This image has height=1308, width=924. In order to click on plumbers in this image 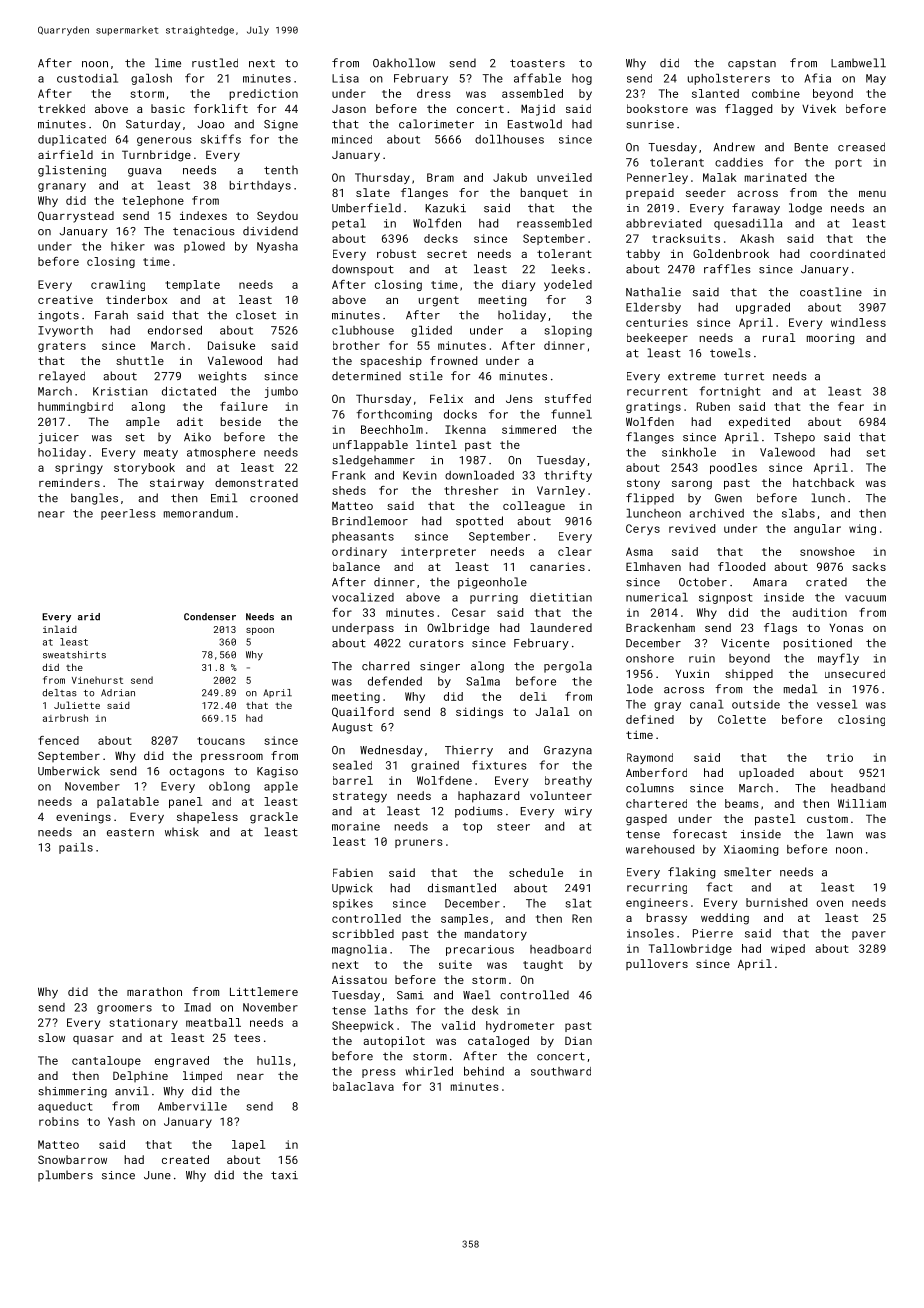, I will do `click(65, 1176)`.
